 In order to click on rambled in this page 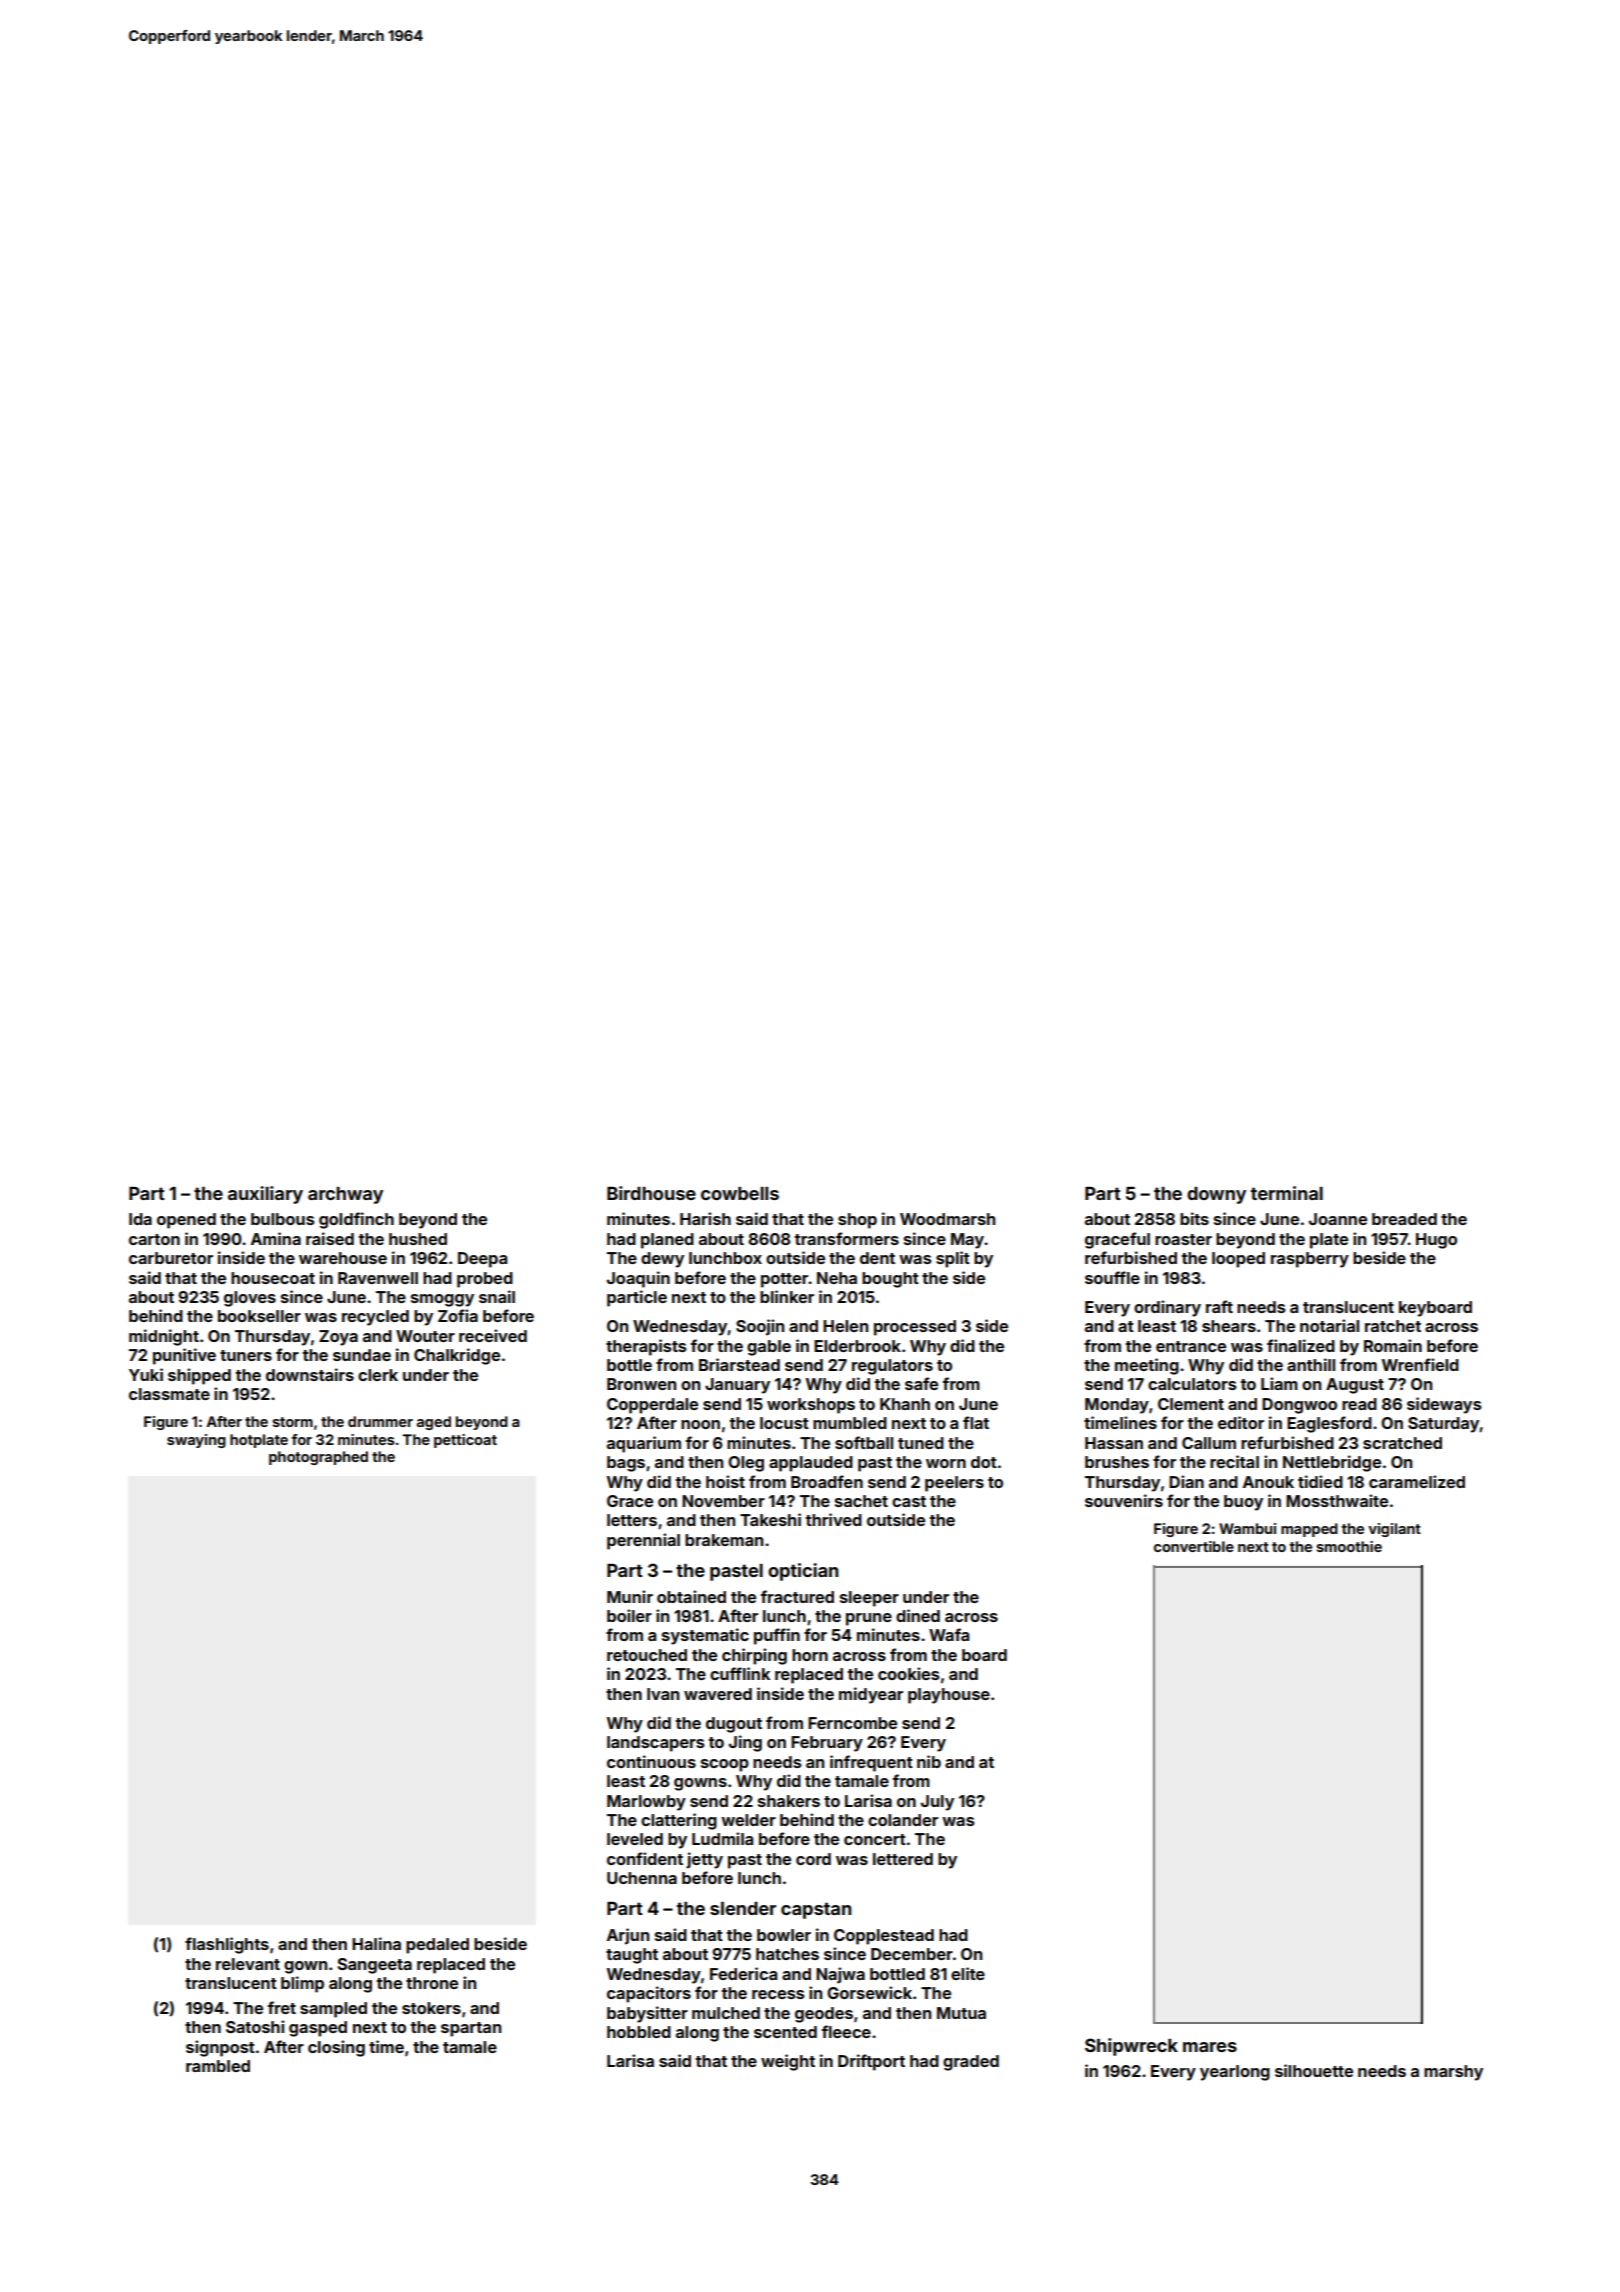, I will do `click(218, 2066)`.
